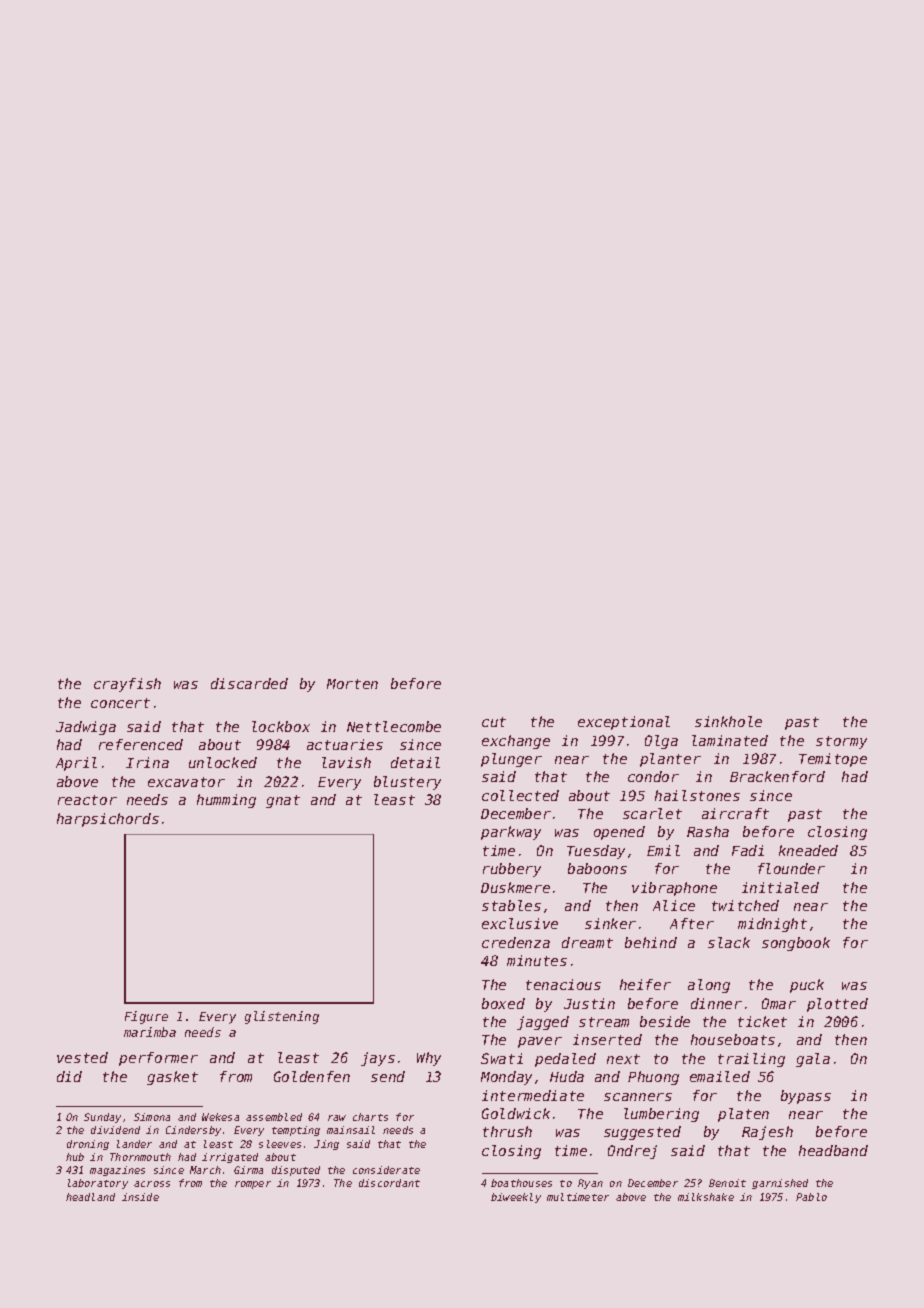  I want to click on excavator, so click(186, 782).
